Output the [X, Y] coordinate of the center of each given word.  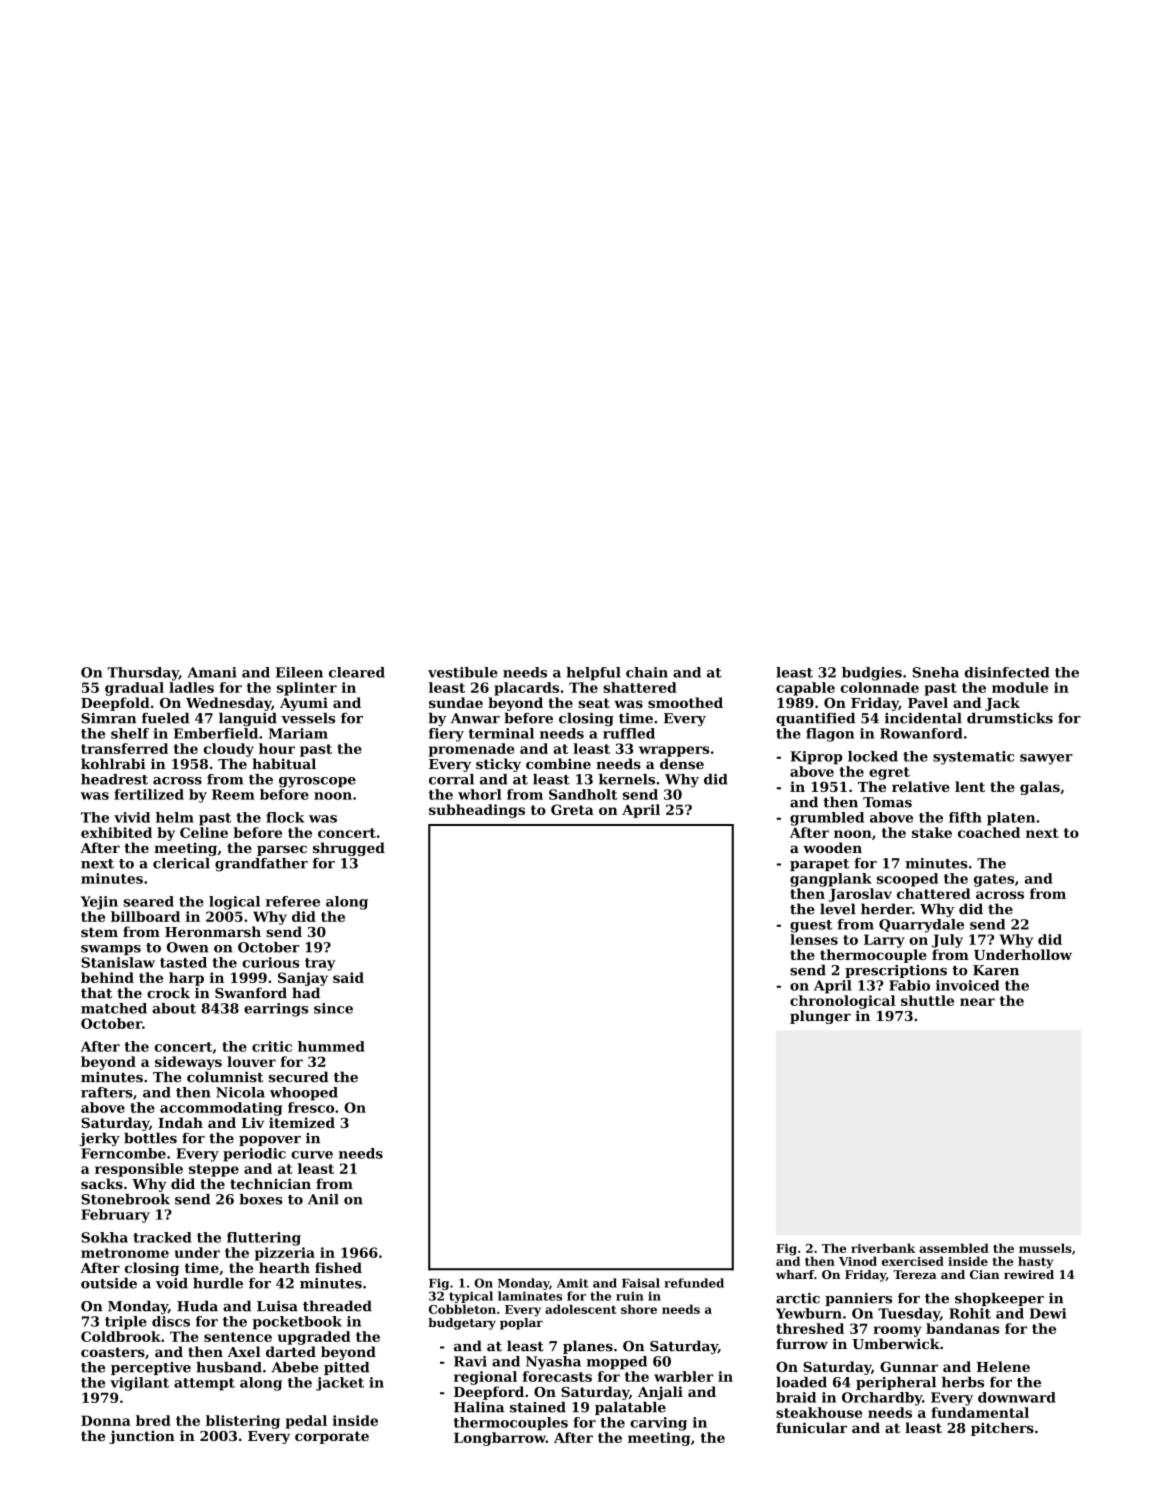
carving [658, 1424]
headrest [114, 779]
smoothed [685, 702]
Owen [188, 947]
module [1020, 687]
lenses [814, 939]
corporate [332, 1437]
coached [989, 832]
